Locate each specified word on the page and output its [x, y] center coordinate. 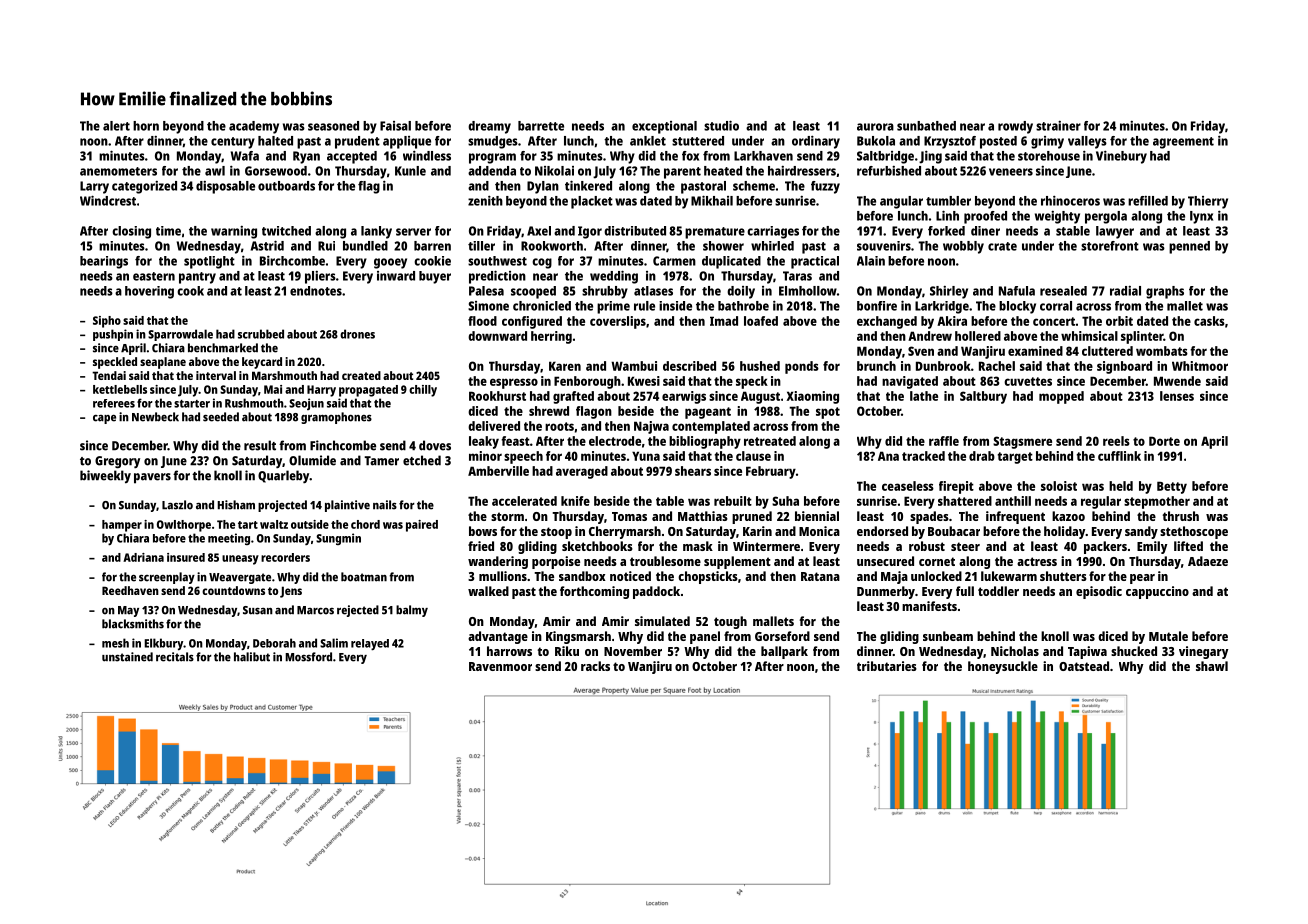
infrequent [1015, 517]
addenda [492, 171]
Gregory [117, 462]
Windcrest [108, 200]
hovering [149, 292]
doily [741, 292]
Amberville [498, 471]
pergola [1106, 217]
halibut [252, 657]
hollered [978, 336]
